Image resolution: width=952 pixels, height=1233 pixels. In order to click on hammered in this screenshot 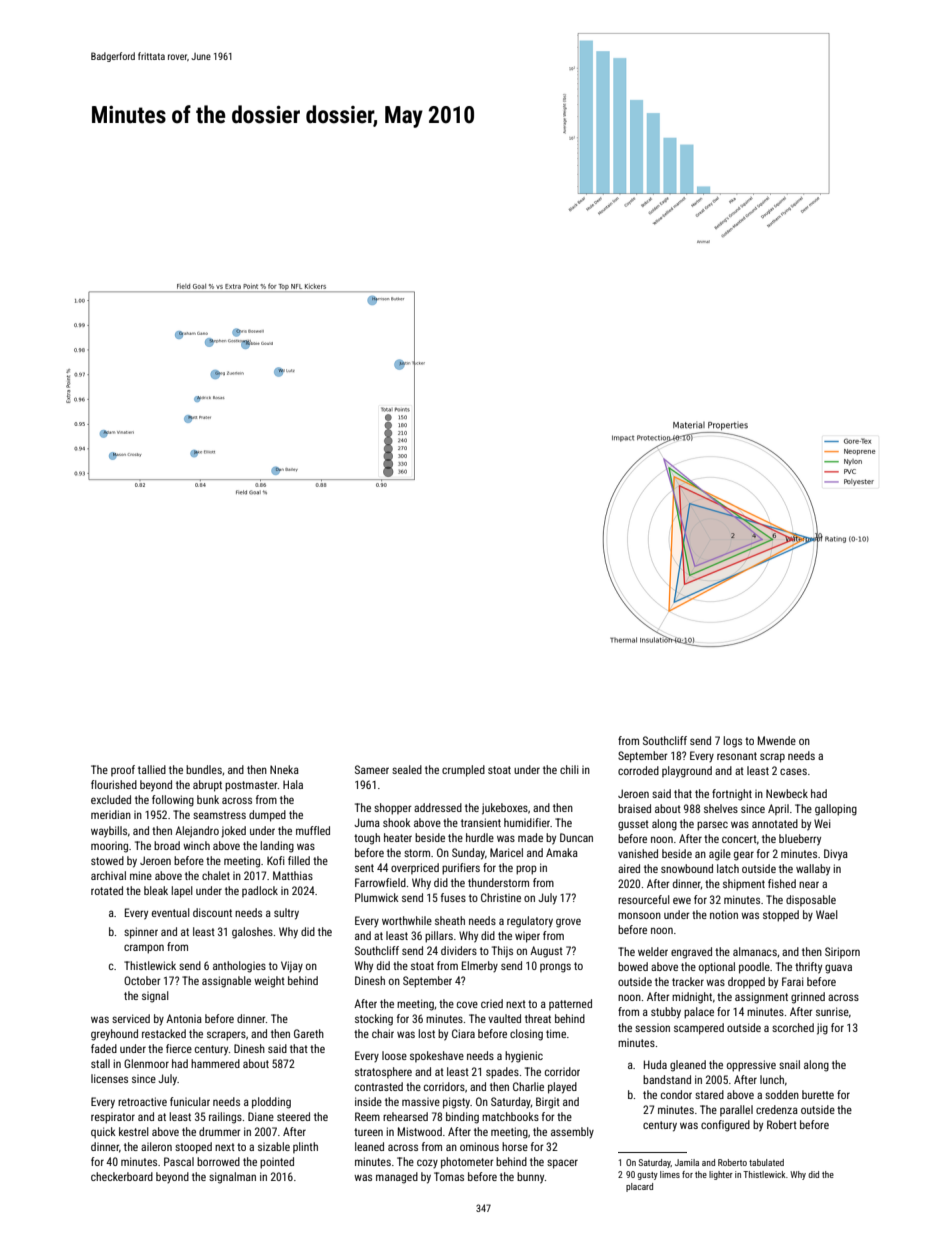, I will do `click(215, 1063)`.
